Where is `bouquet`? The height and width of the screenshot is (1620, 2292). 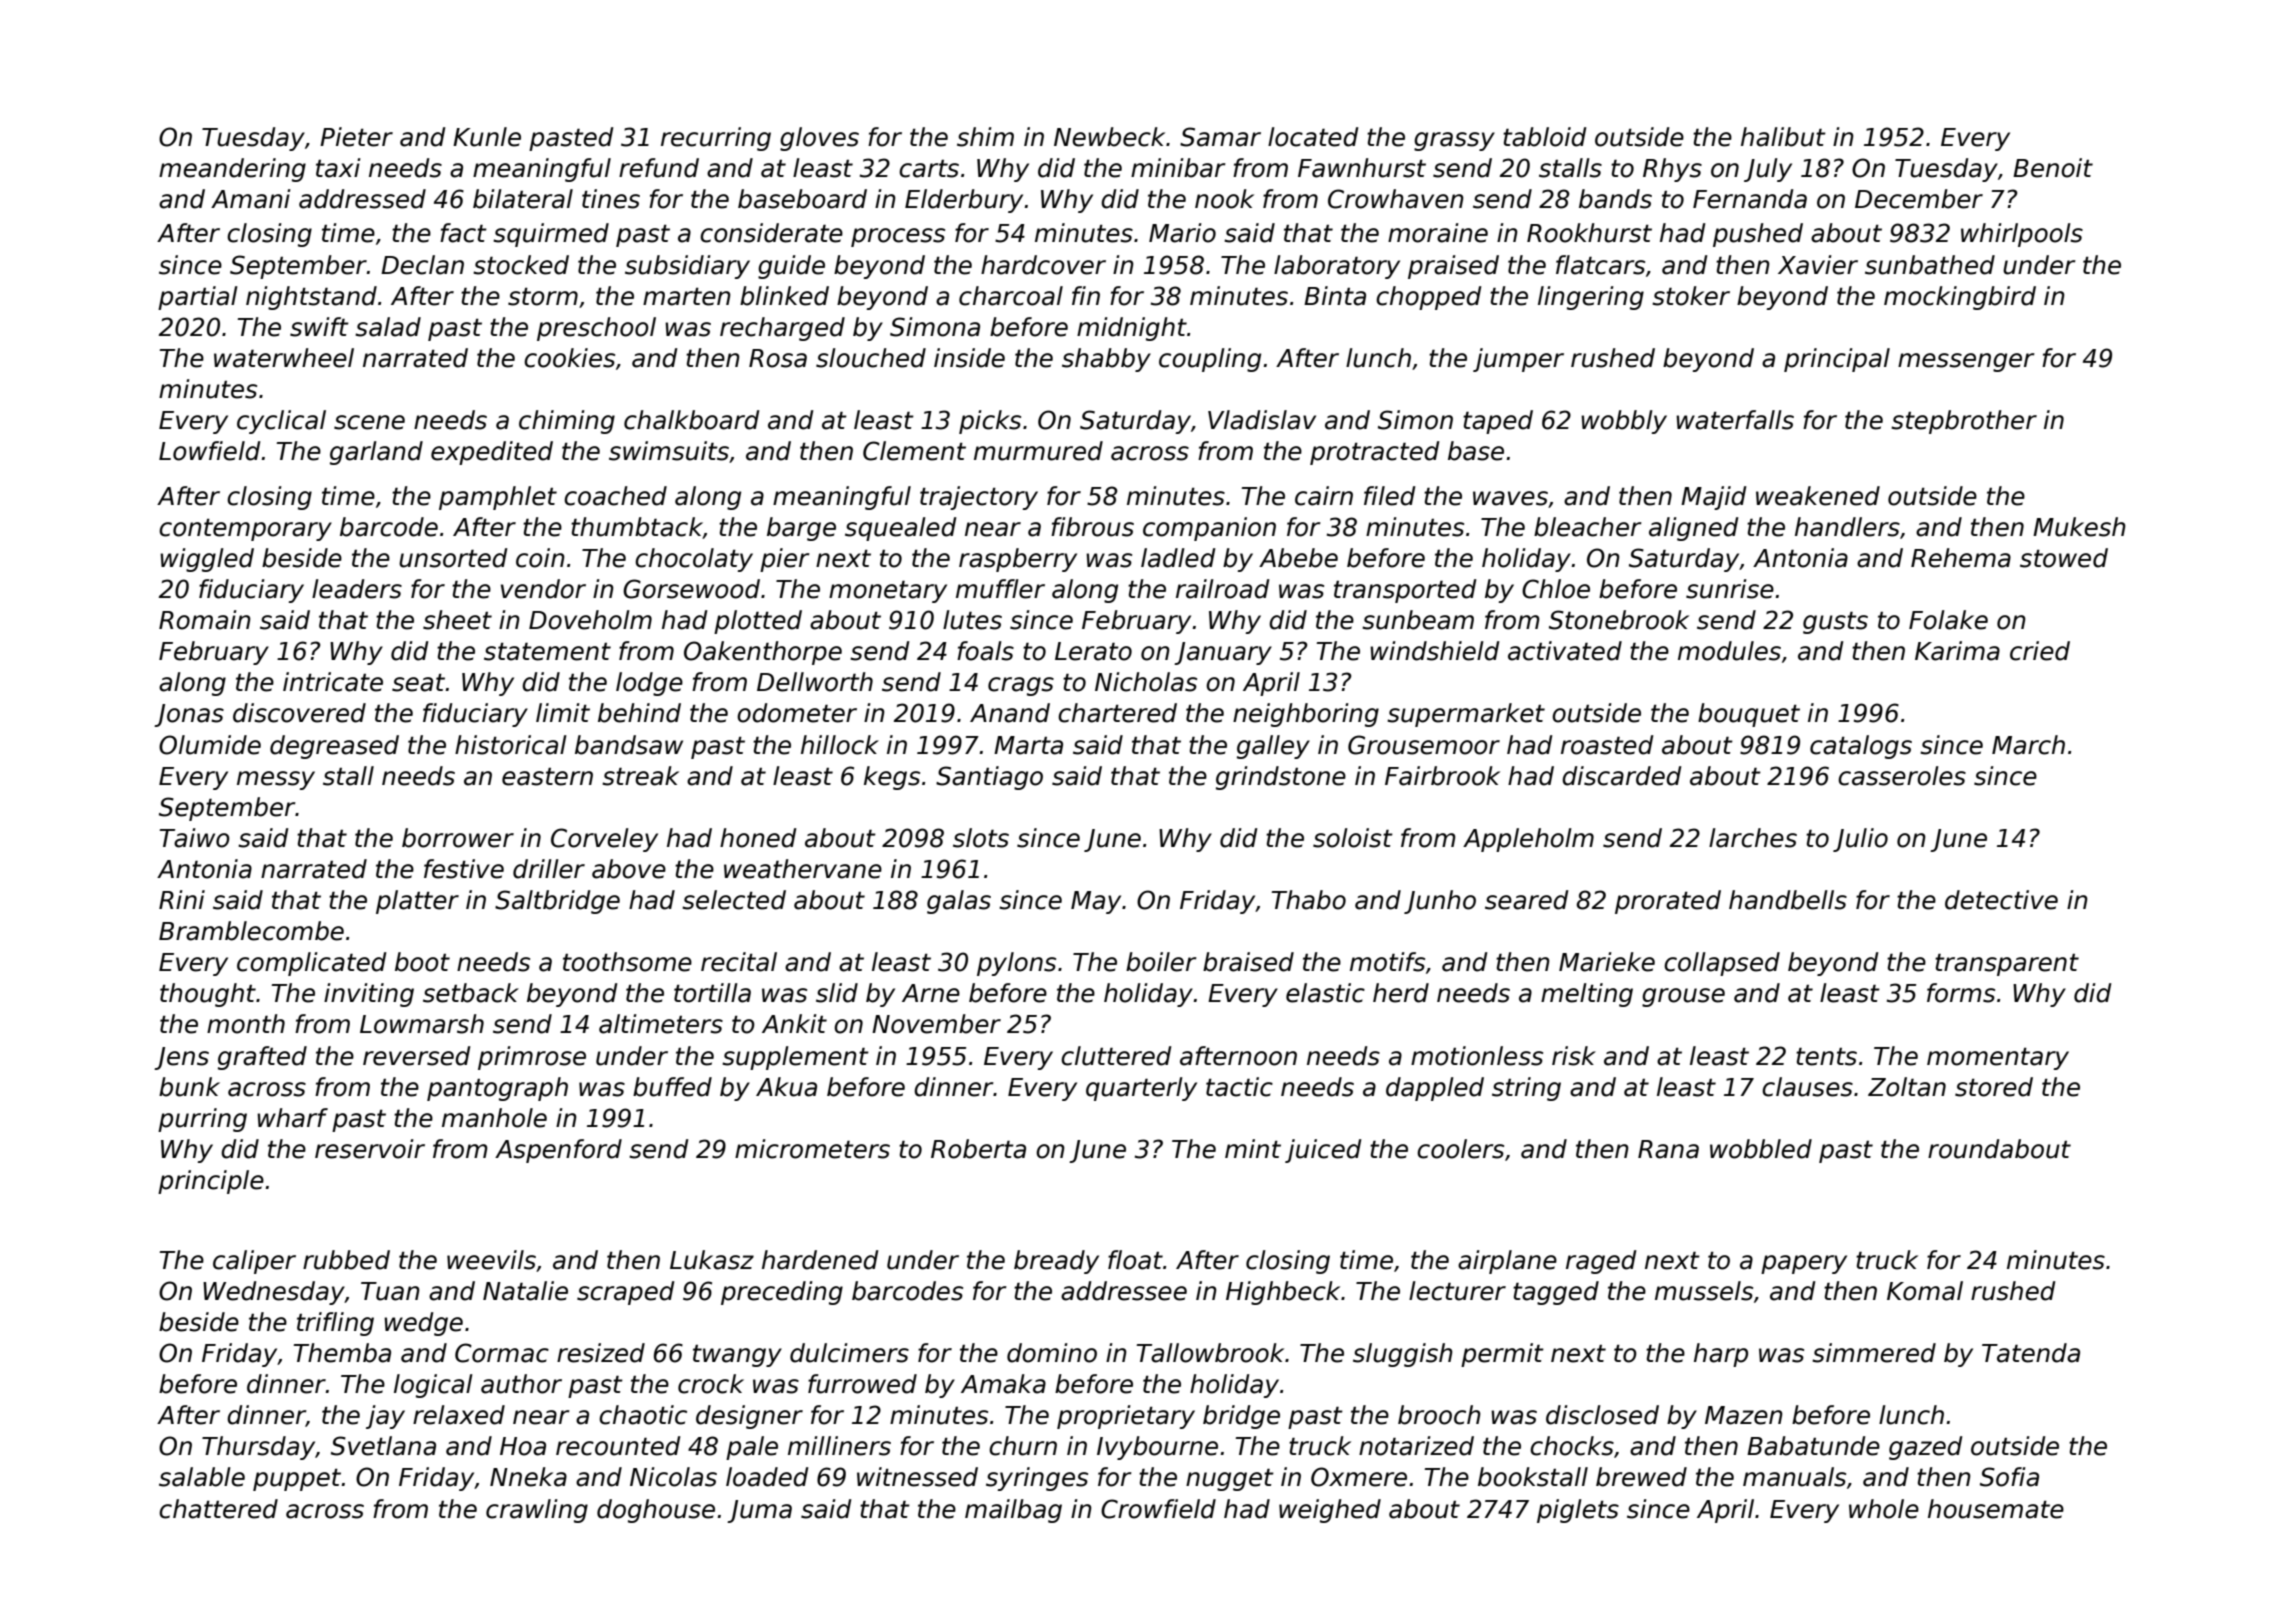 bouquet is located at coordinates (1749, 715).
